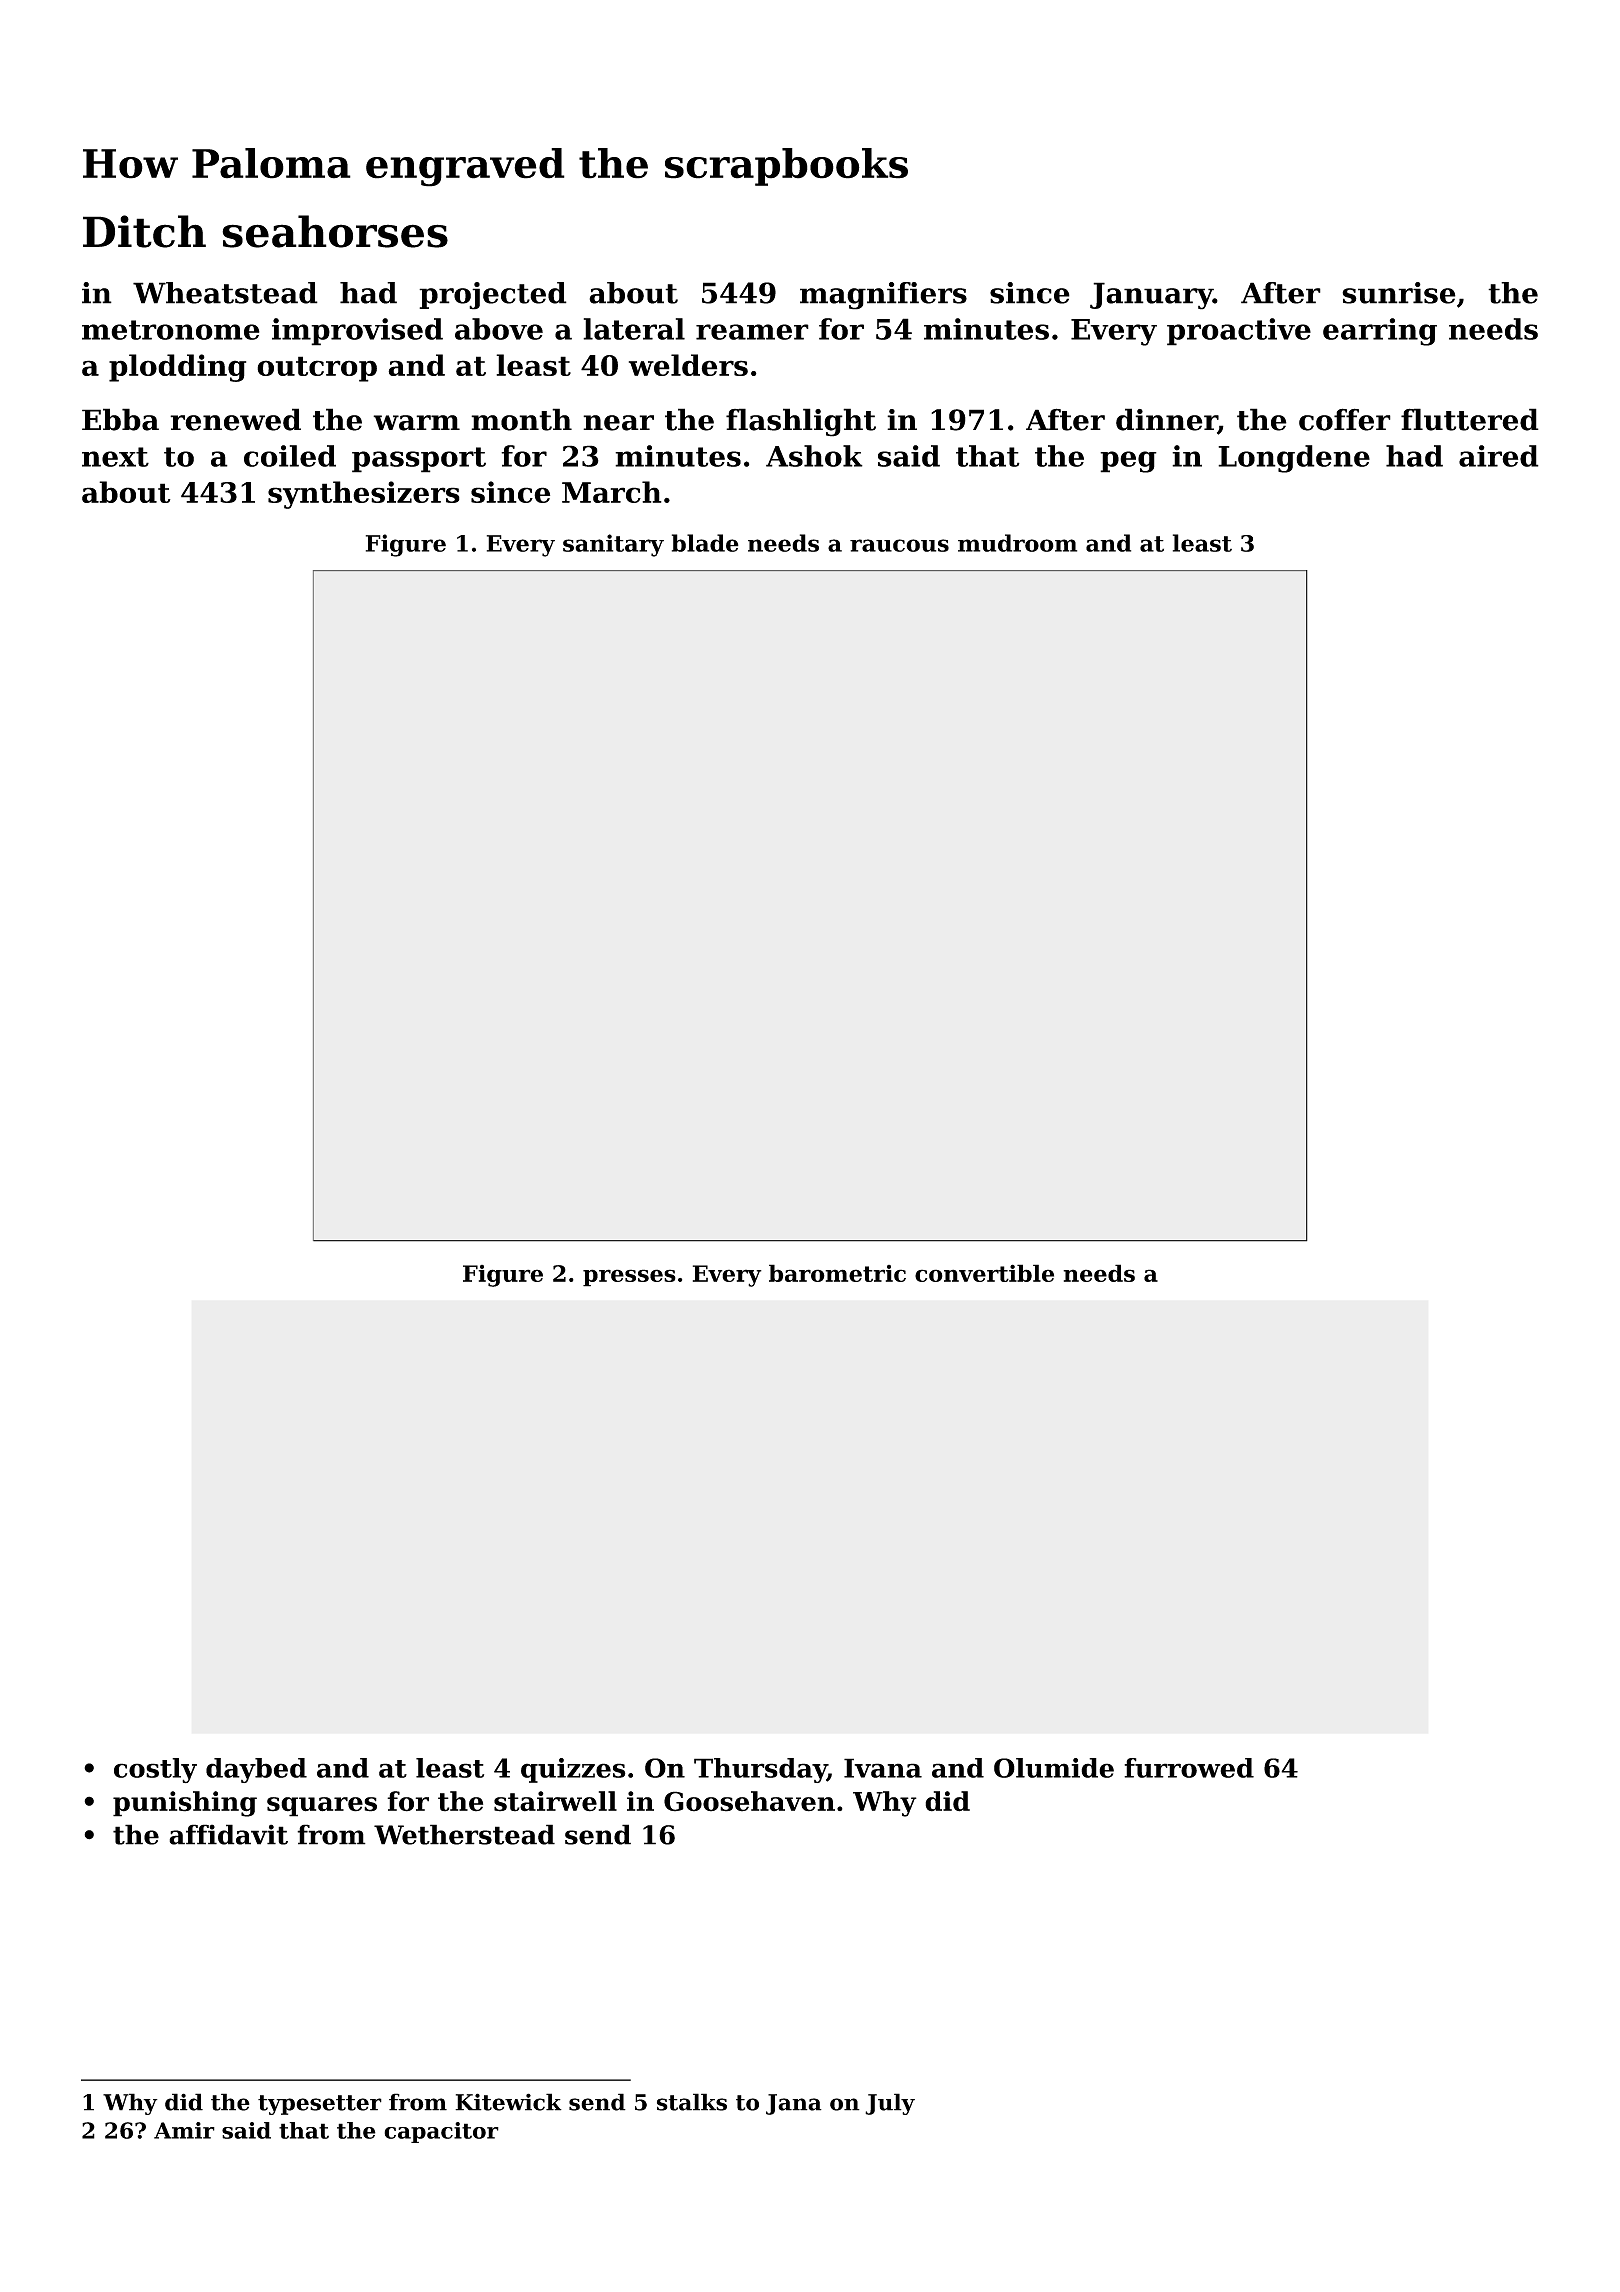 The height and width of the document is (2292, 1620). What do you see at coordinates (794, 2104) in the document?
I see `Jana` at bounding box center [794, 2104].
